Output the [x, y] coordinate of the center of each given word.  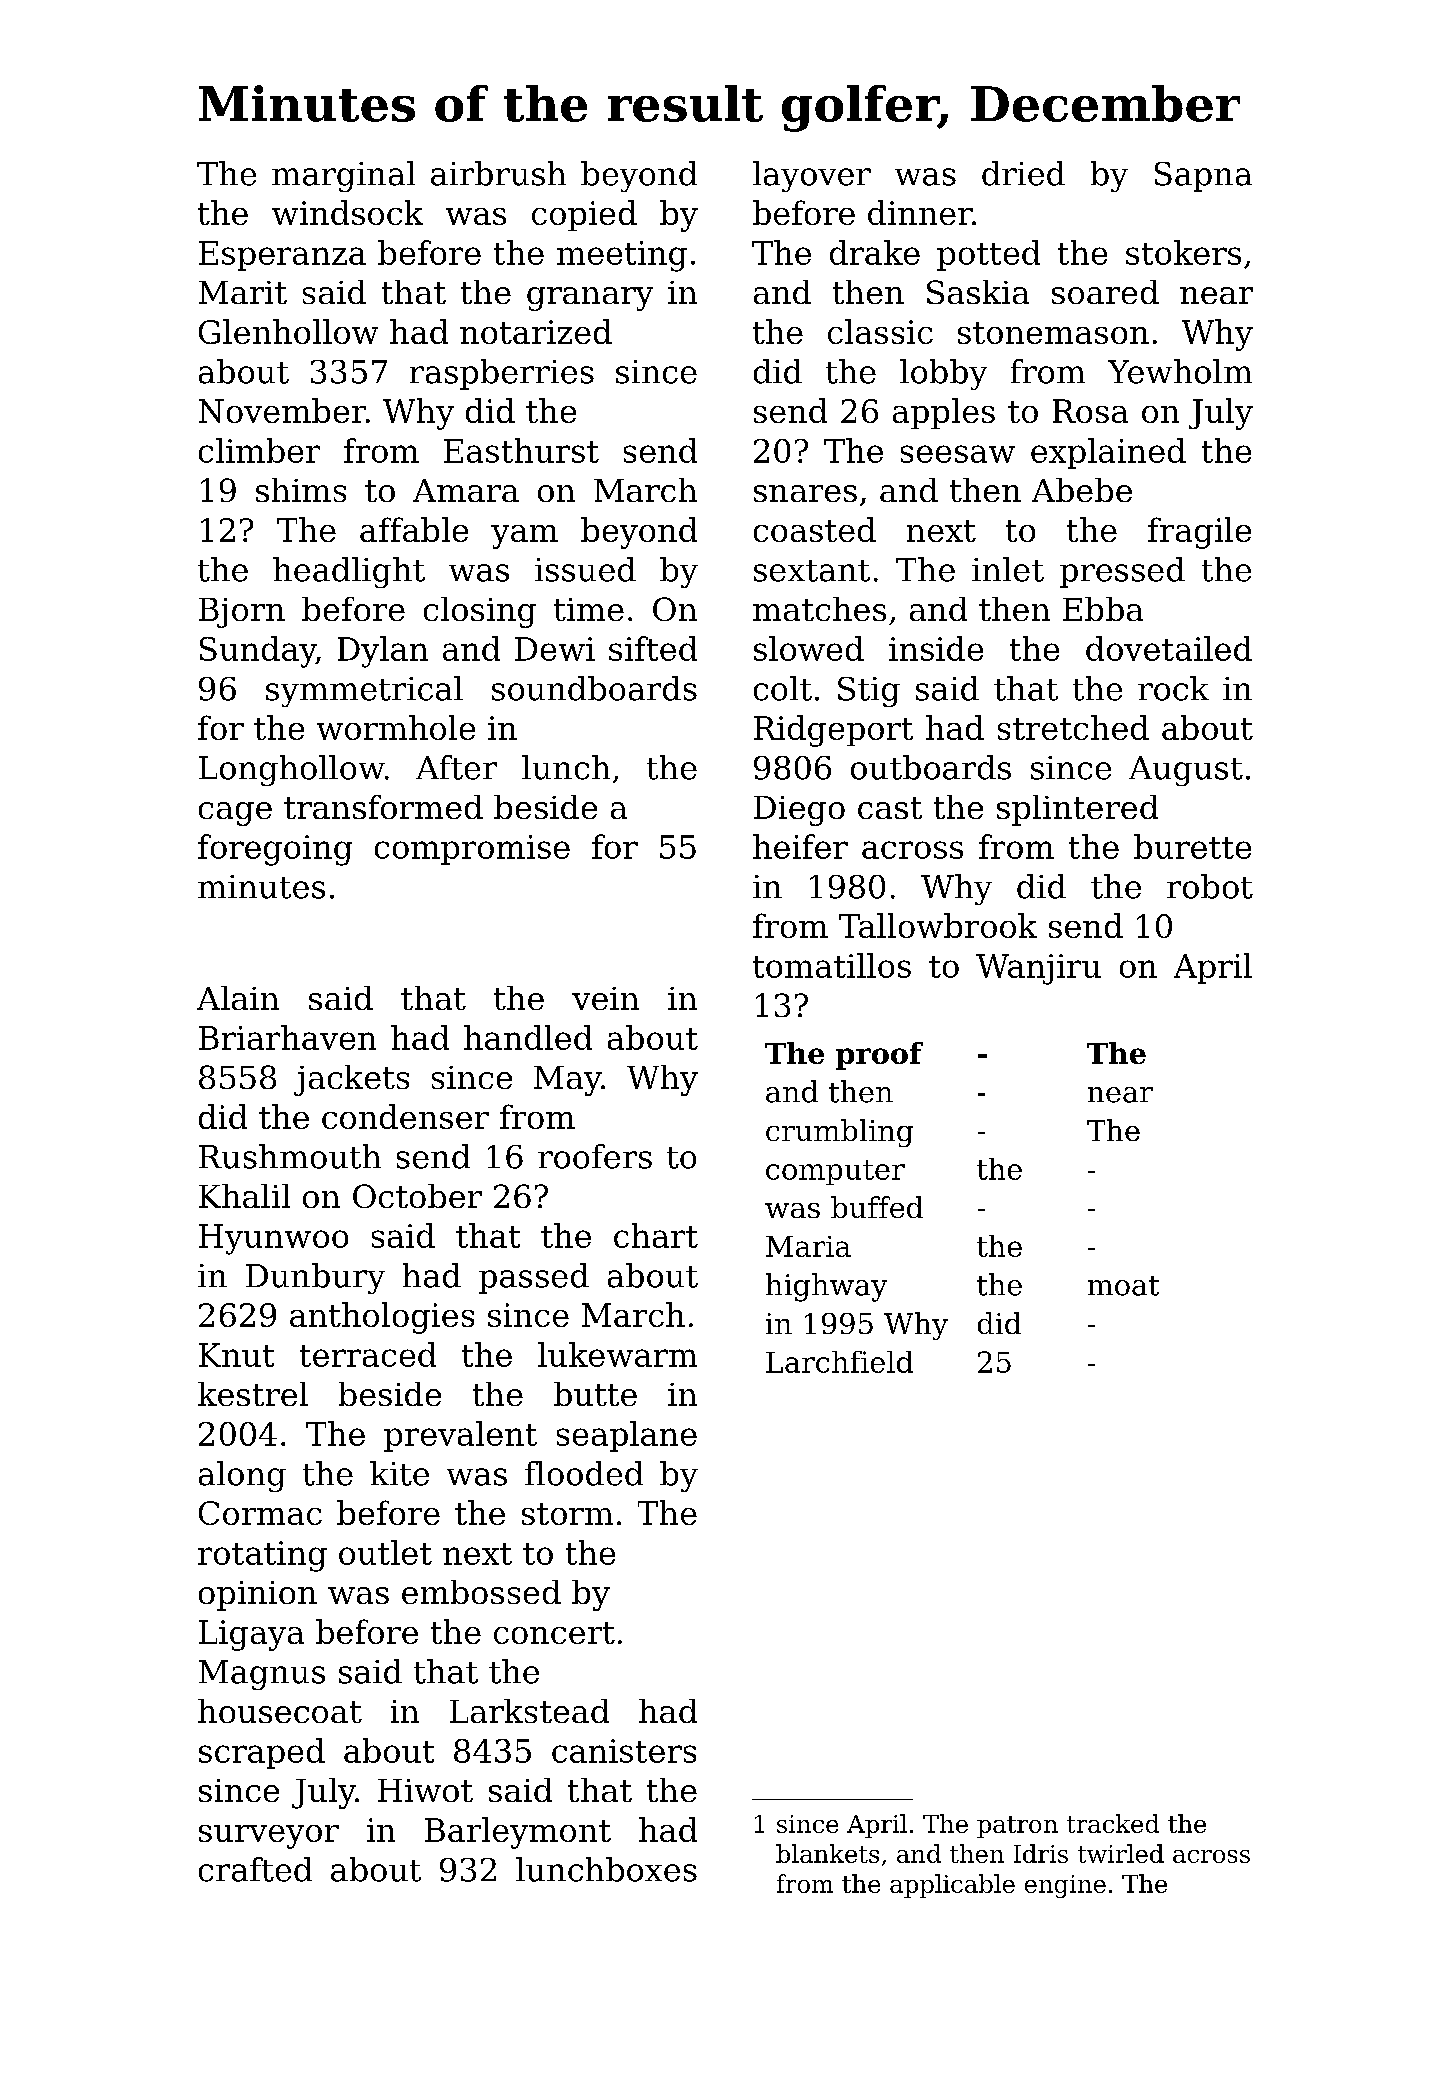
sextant [812, 571]
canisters [624, 1751]
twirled [1121, 1853]
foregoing [275, 850]
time [589, 609]
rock [1173, 688]
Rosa [1090, 411]
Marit [243, 292]
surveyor [269, 1837]
